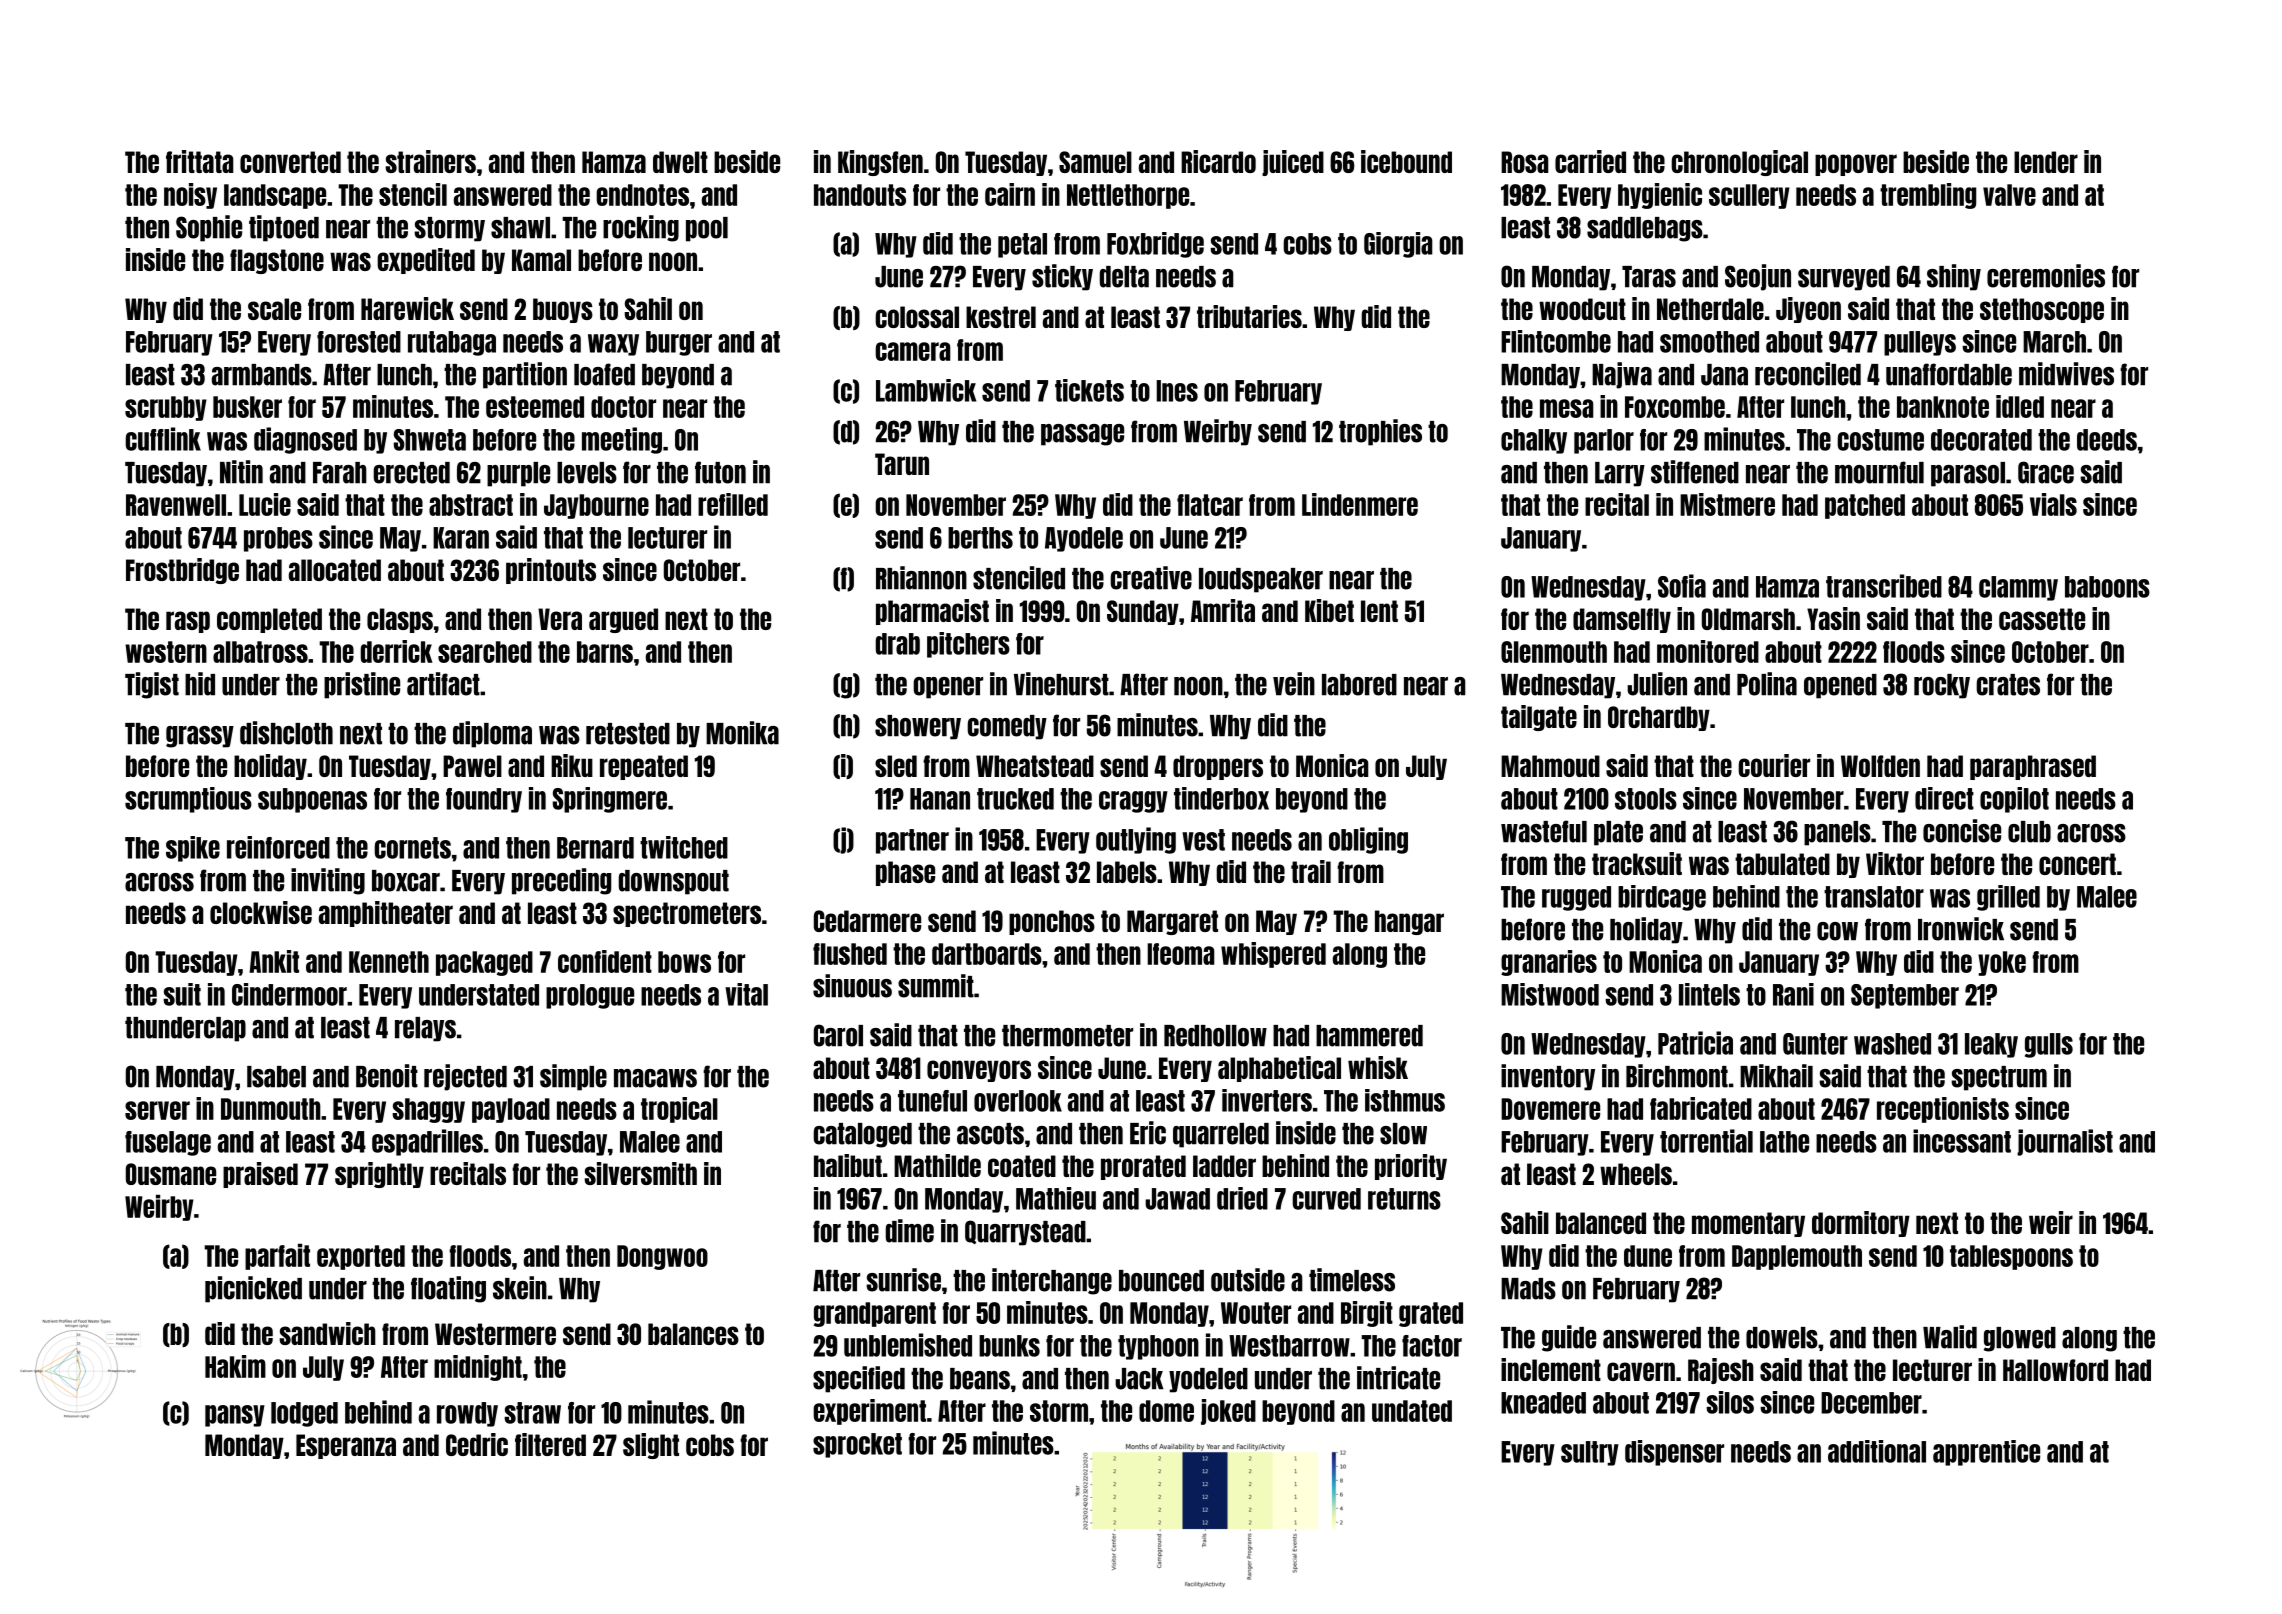 Image resolution: width=2282 pixels, height=1614 pixels. What do you see at coordinates (289, 994) in the document?
I see `Cindermoor` at bounding box center [289, 994].
